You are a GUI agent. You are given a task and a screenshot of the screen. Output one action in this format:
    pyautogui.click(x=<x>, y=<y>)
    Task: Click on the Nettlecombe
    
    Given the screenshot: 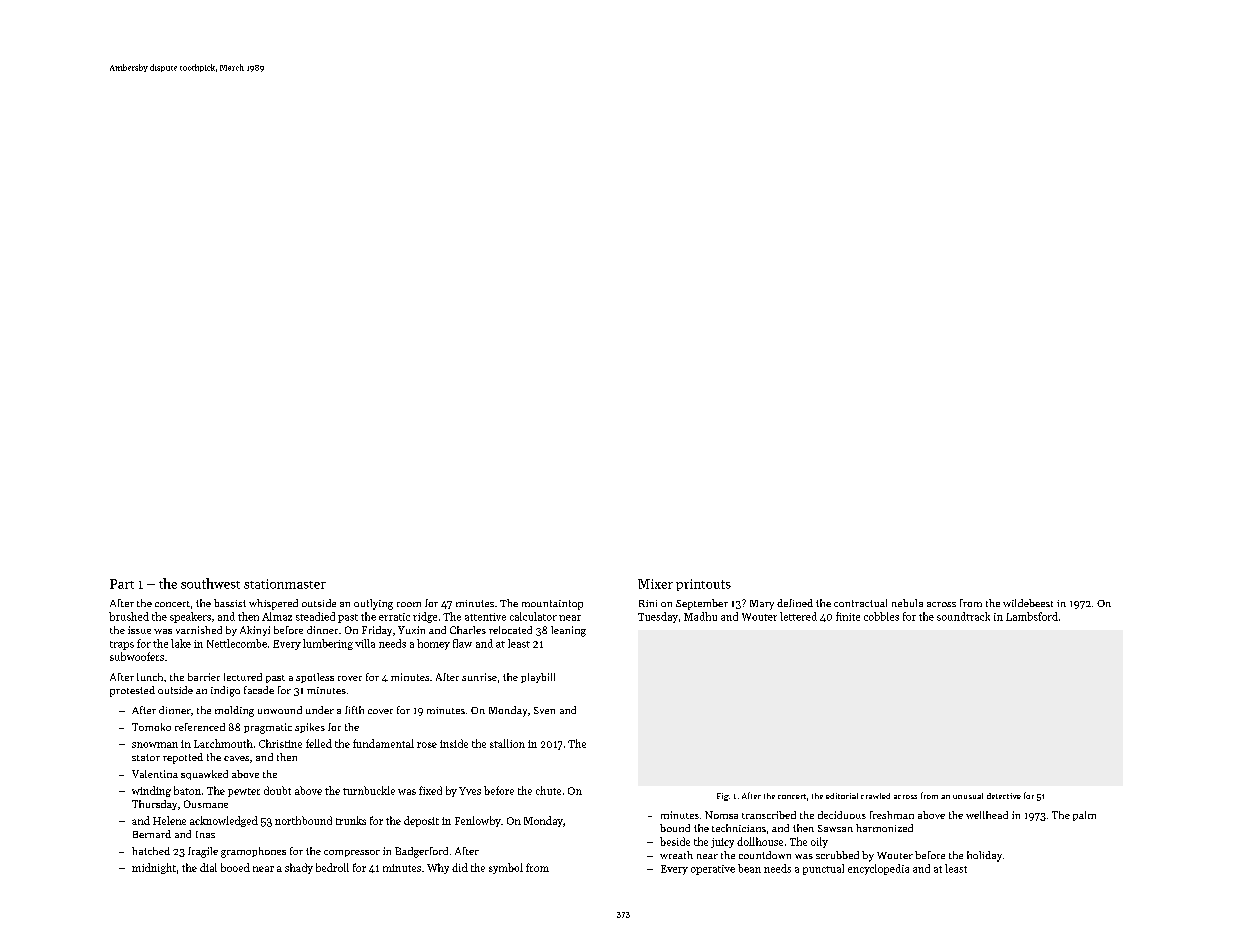 What is the action you would take?
    pyautogui.click(x=237, y=643)
